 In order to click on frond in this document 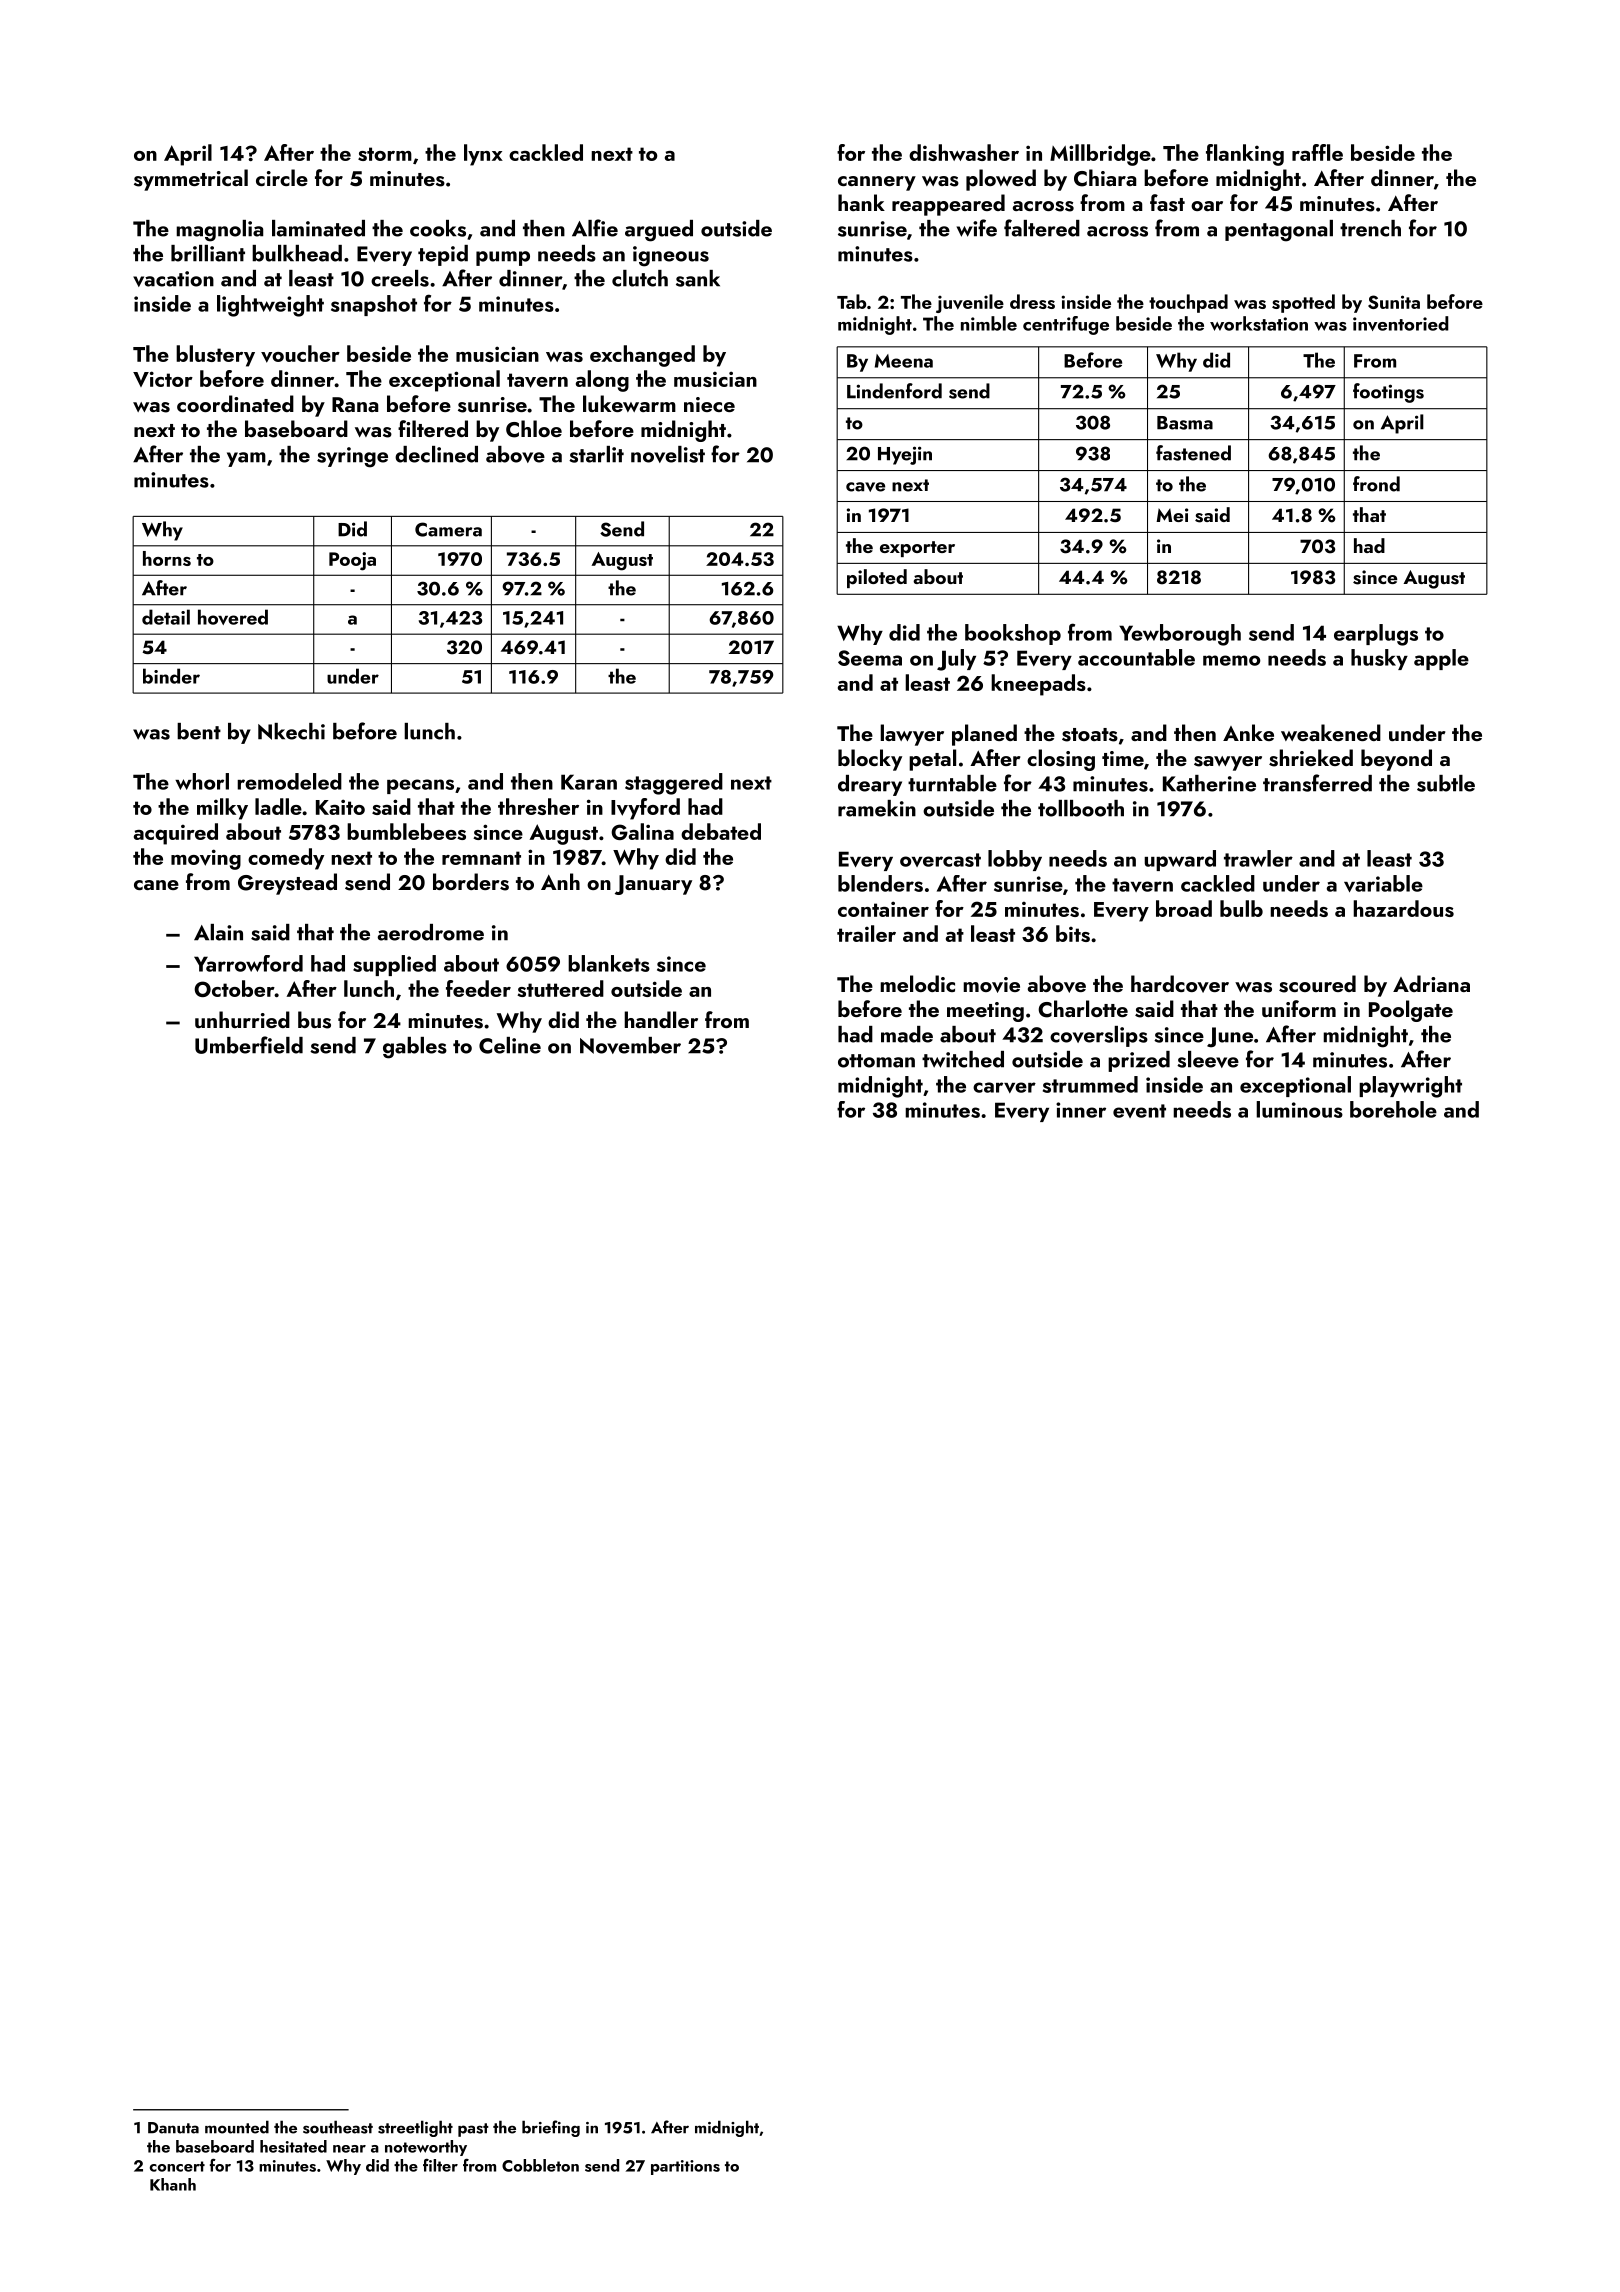, I will do `click(1376, 484)`.
